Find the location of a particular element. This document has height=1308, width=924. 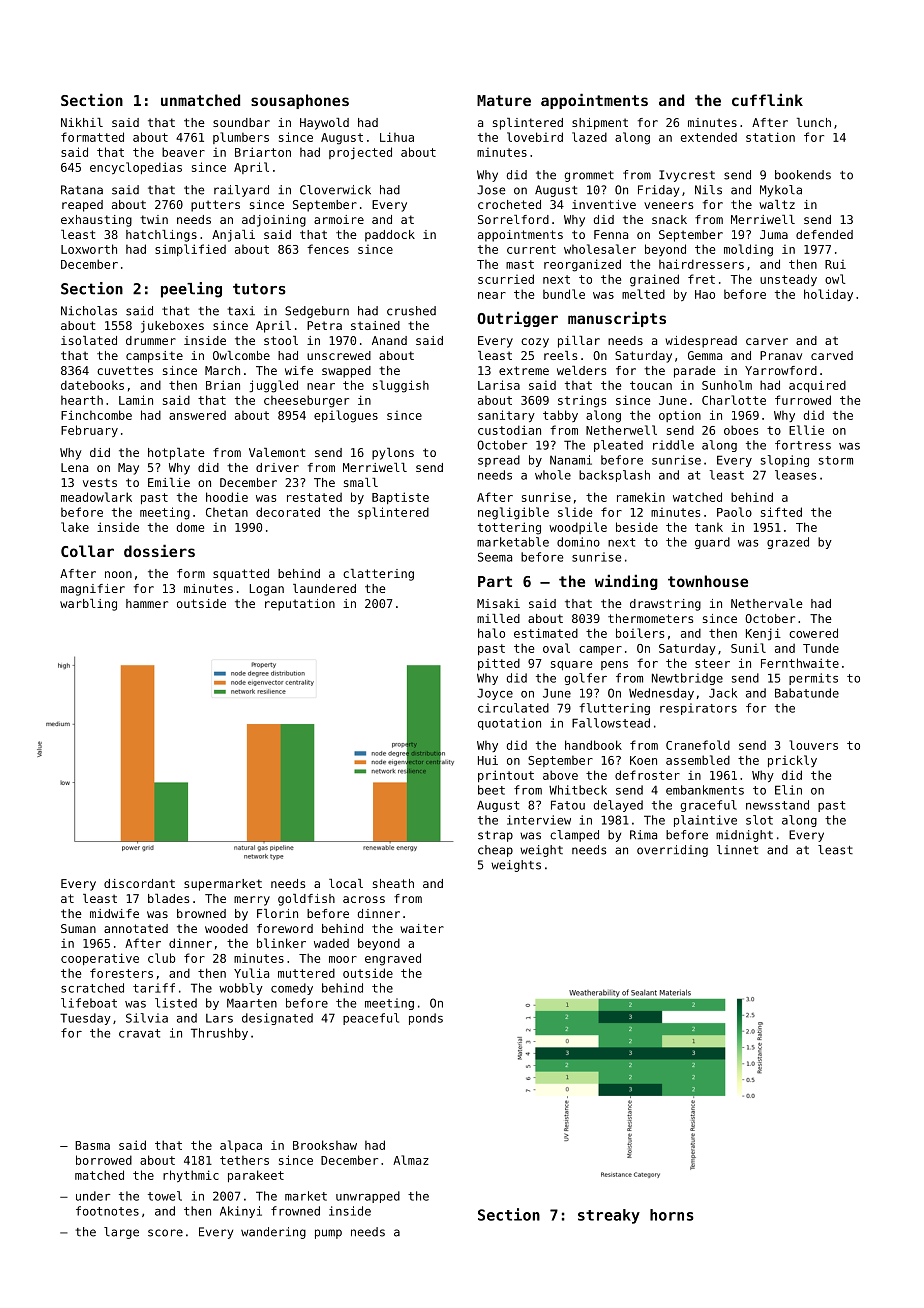

tottering is located at coordinates (509, 528).
